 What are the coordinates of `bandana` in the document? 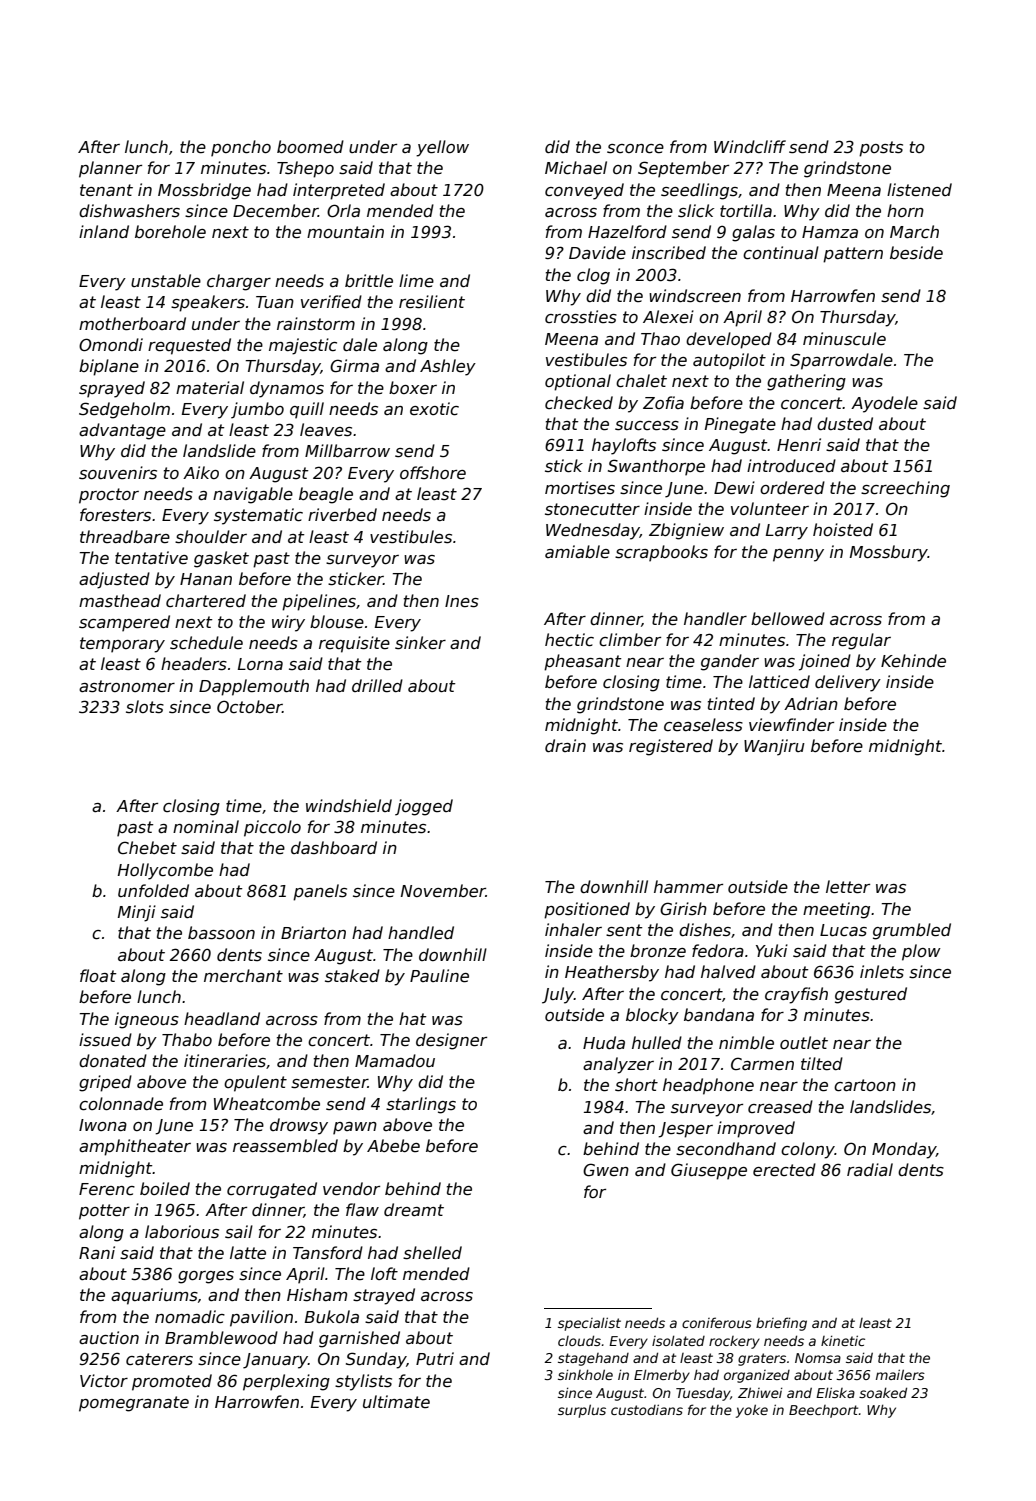 It's located at (719, 1014).
